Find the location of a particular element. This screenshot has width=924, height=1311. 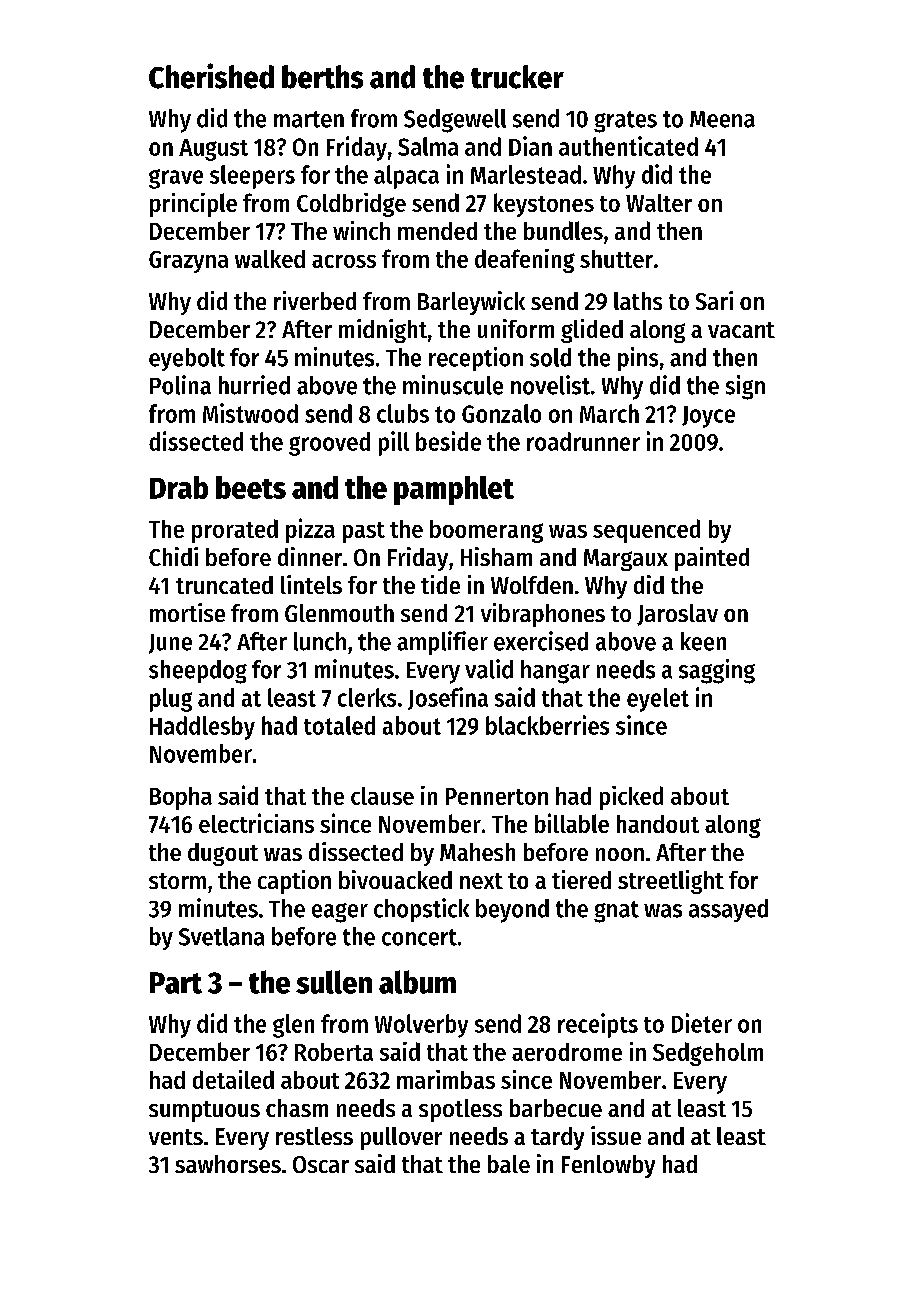

marten is located at coordinates (309, 119).
